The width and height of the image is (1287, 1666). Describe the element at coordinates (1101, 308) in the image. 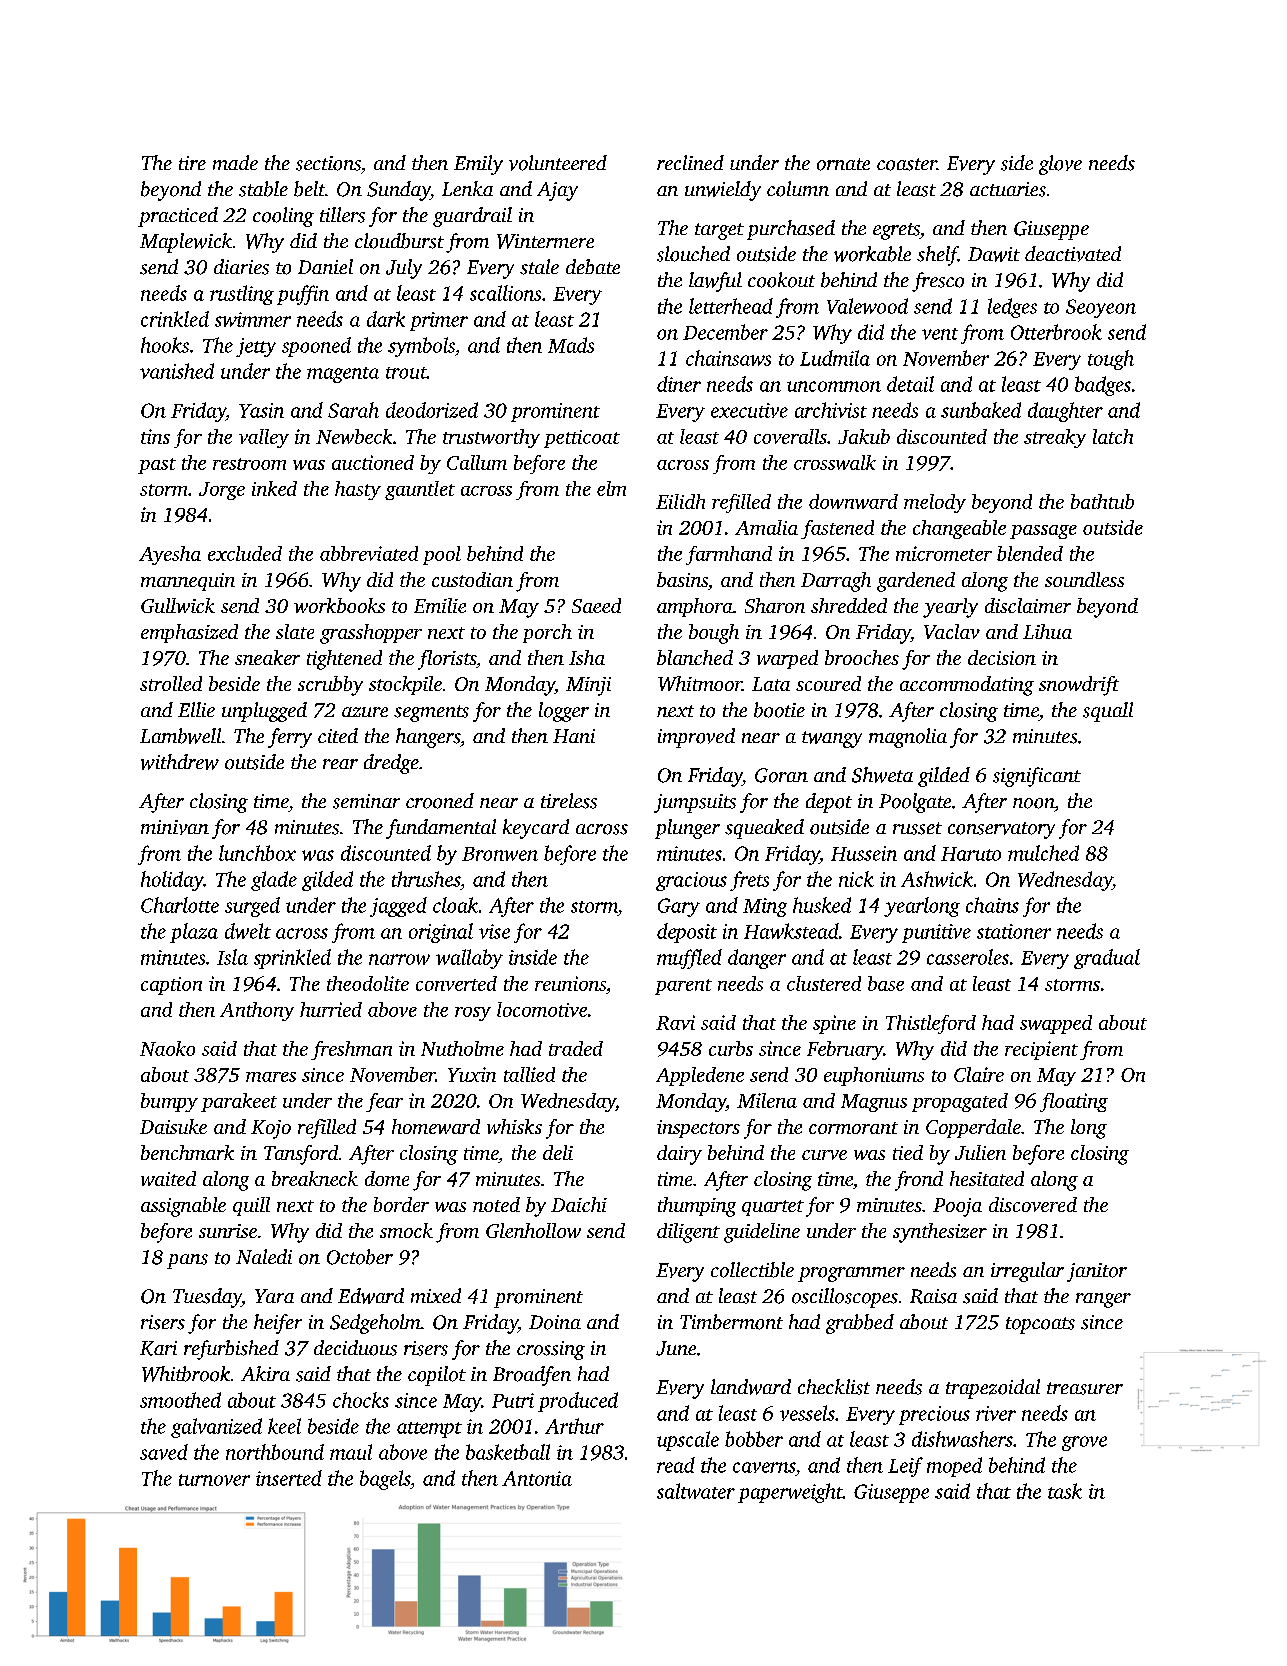

I see `Seoyeon` at that location.
